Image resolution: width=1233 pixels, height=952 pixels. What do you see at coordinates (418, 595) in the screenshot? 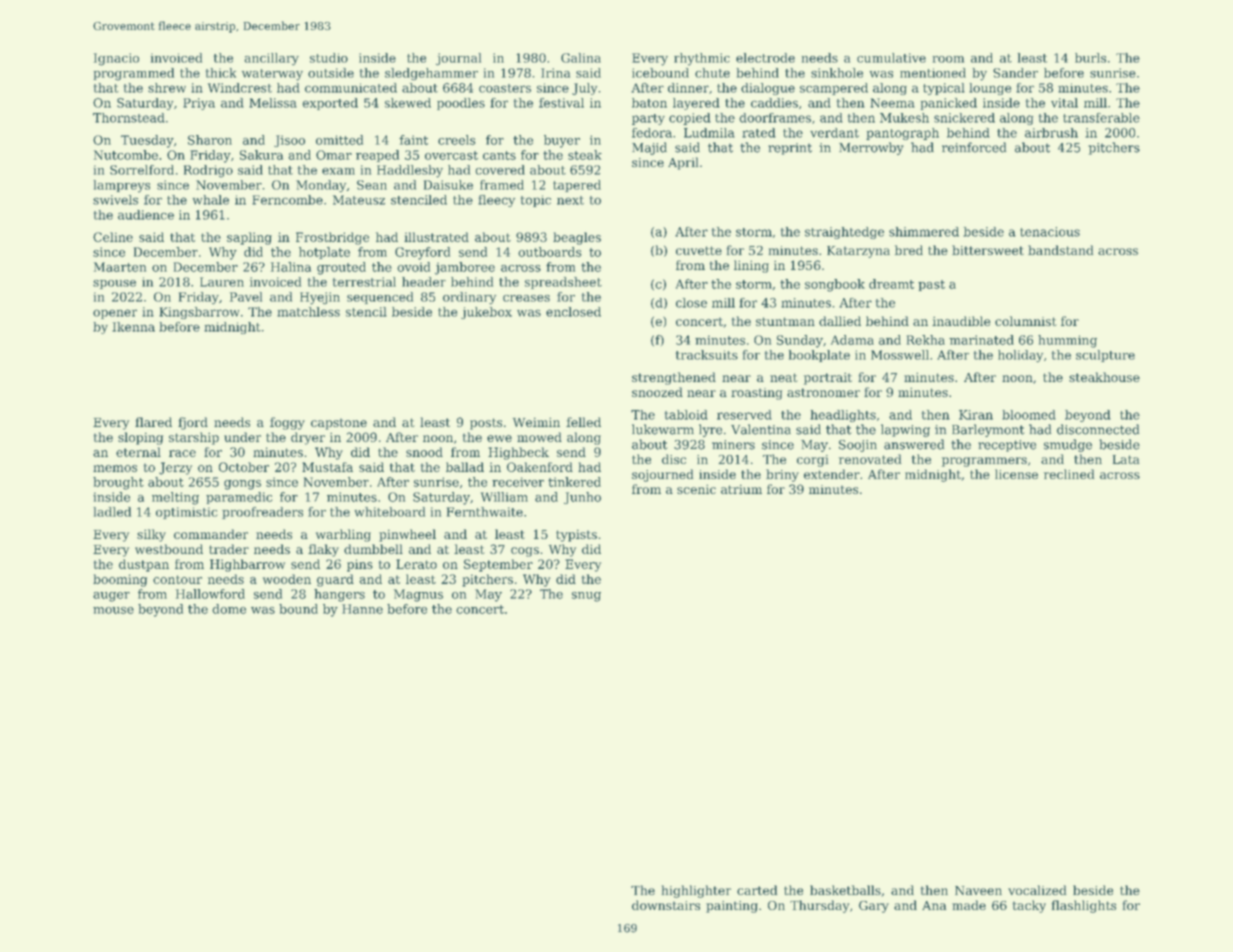
I see `Magnus` at bounding box center [418, 595].
